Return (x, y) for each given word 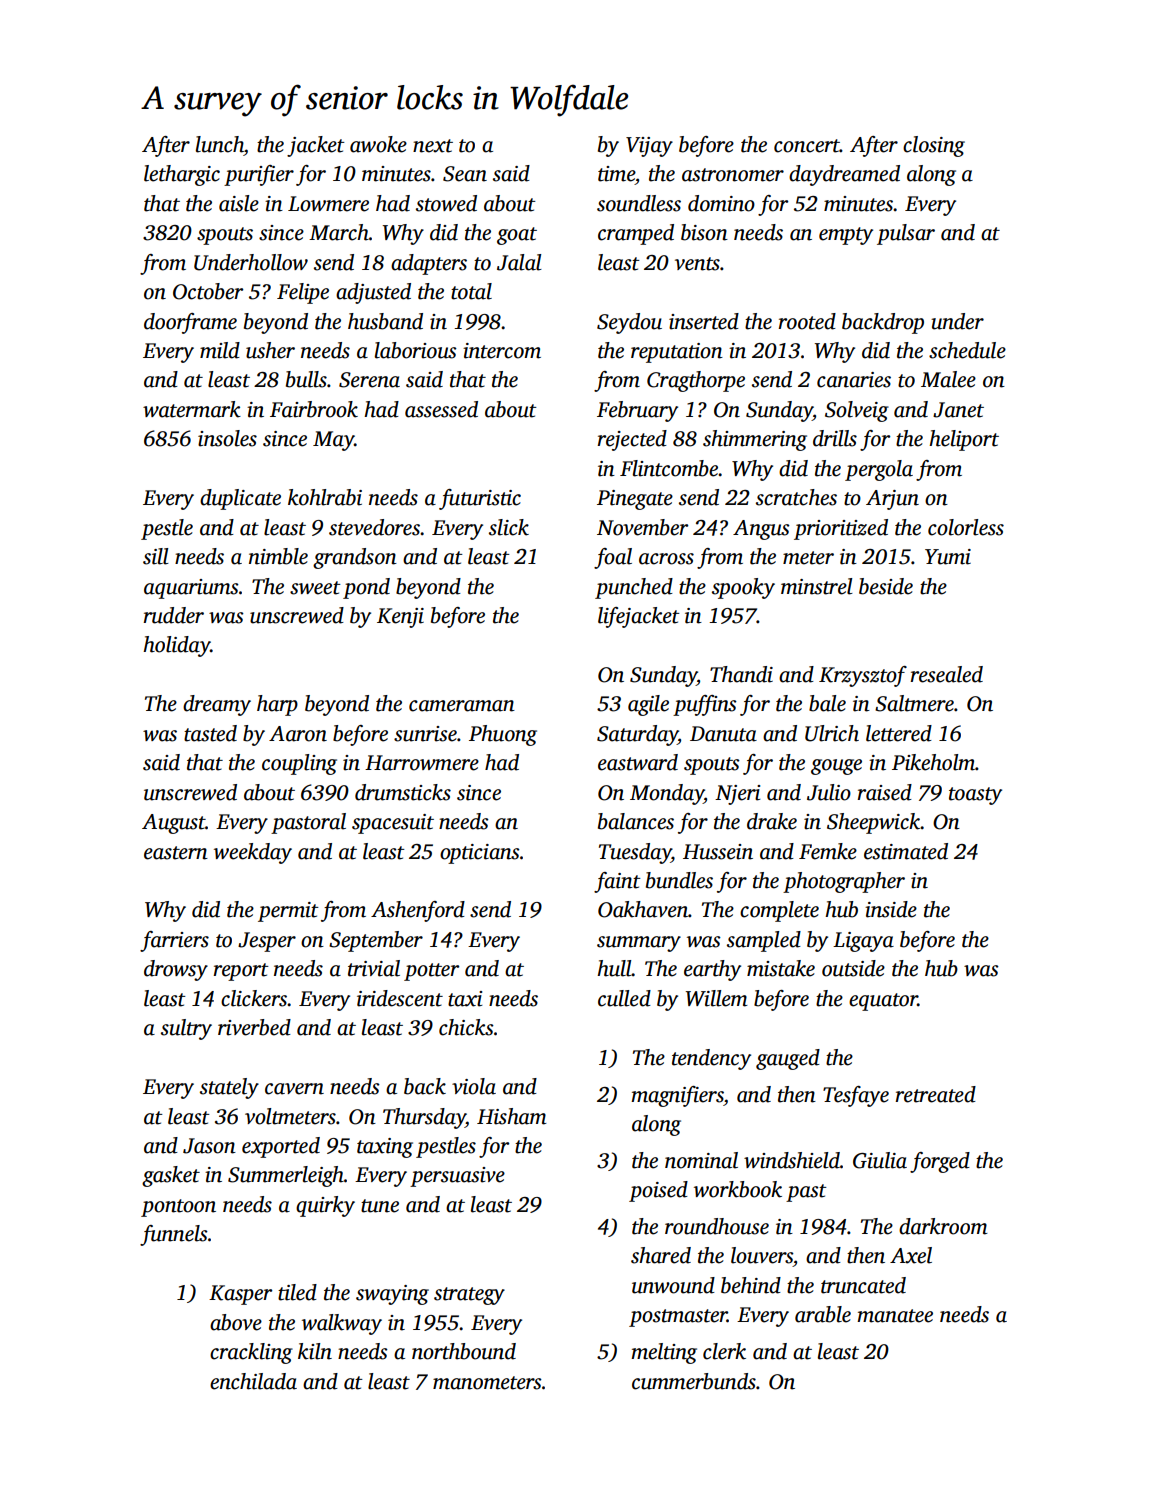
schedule (967, 350)
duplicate (240, 499)
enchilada (253, 1381)
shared (661, 1255)
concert (807, 146)
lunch (220, 144)
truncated (863, 1285)
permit (288, 912)
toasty (975, 796)
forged (940, 1162)
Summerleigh (286, 1176)
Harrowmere (422, 763)
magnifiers (677, 1096)
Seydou (629, 323)
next (433, 146)
